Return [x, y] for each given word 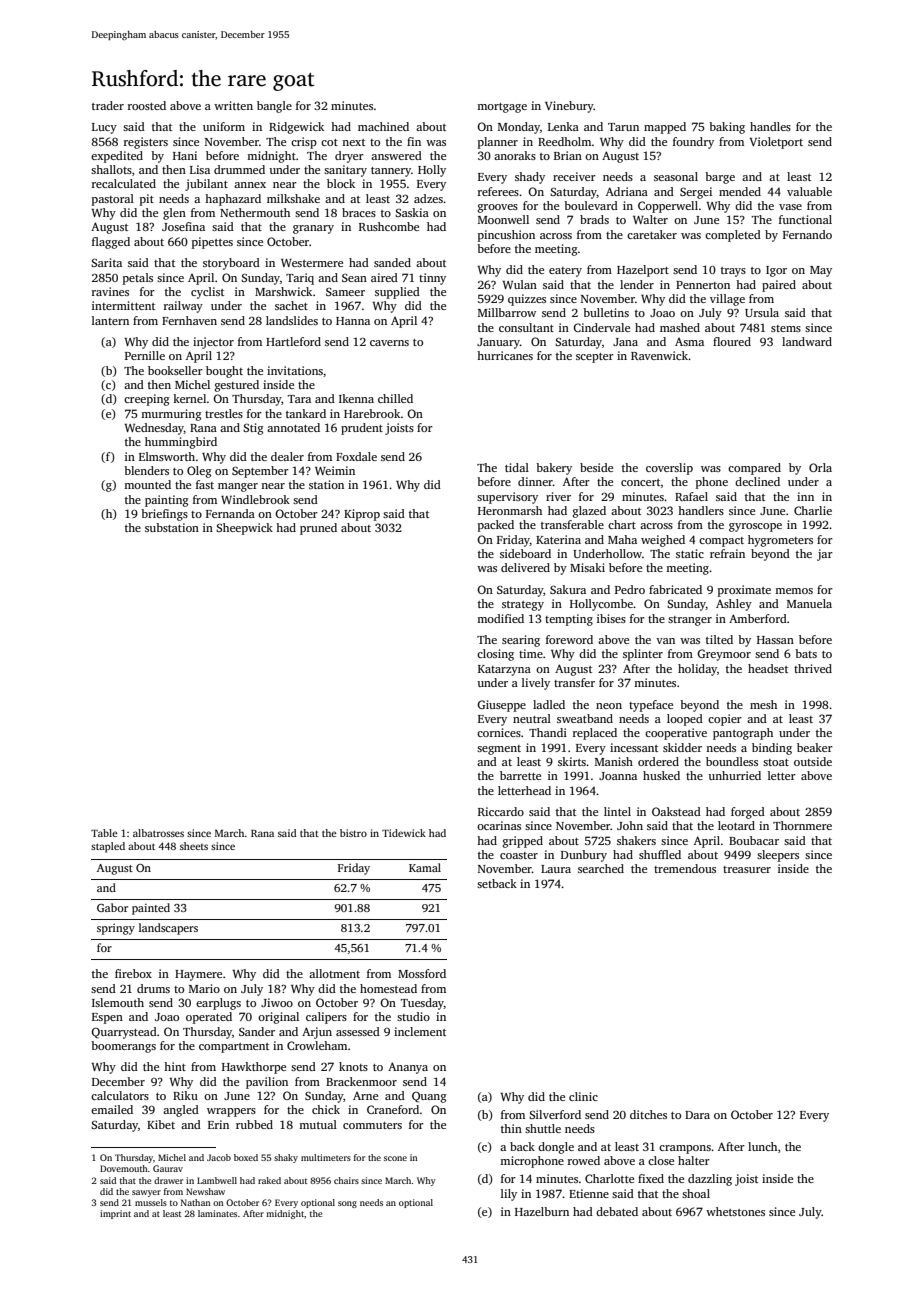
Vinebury [569, 107]
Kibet [161, 1124]
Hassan [775, 640]
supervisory [507, 498]
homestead [388, 988]
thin [511, 1128]
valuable [809, 191]
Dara [697, 1115]
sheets [194, 846]
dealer [287, 456]
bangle [274, 107]
